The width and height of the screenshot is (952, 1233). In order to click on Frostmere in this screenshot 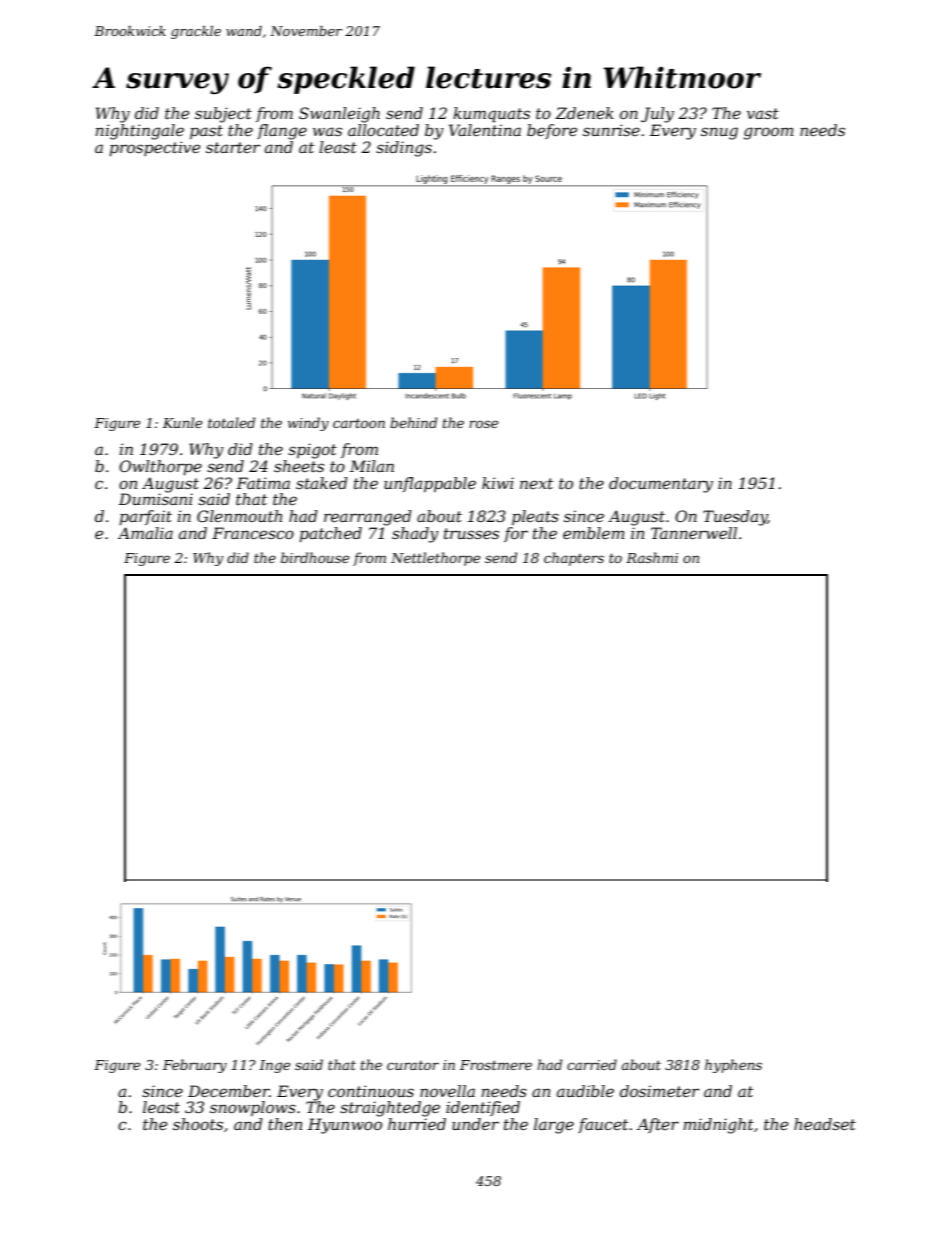, I will do `click(496, 1065)`.
